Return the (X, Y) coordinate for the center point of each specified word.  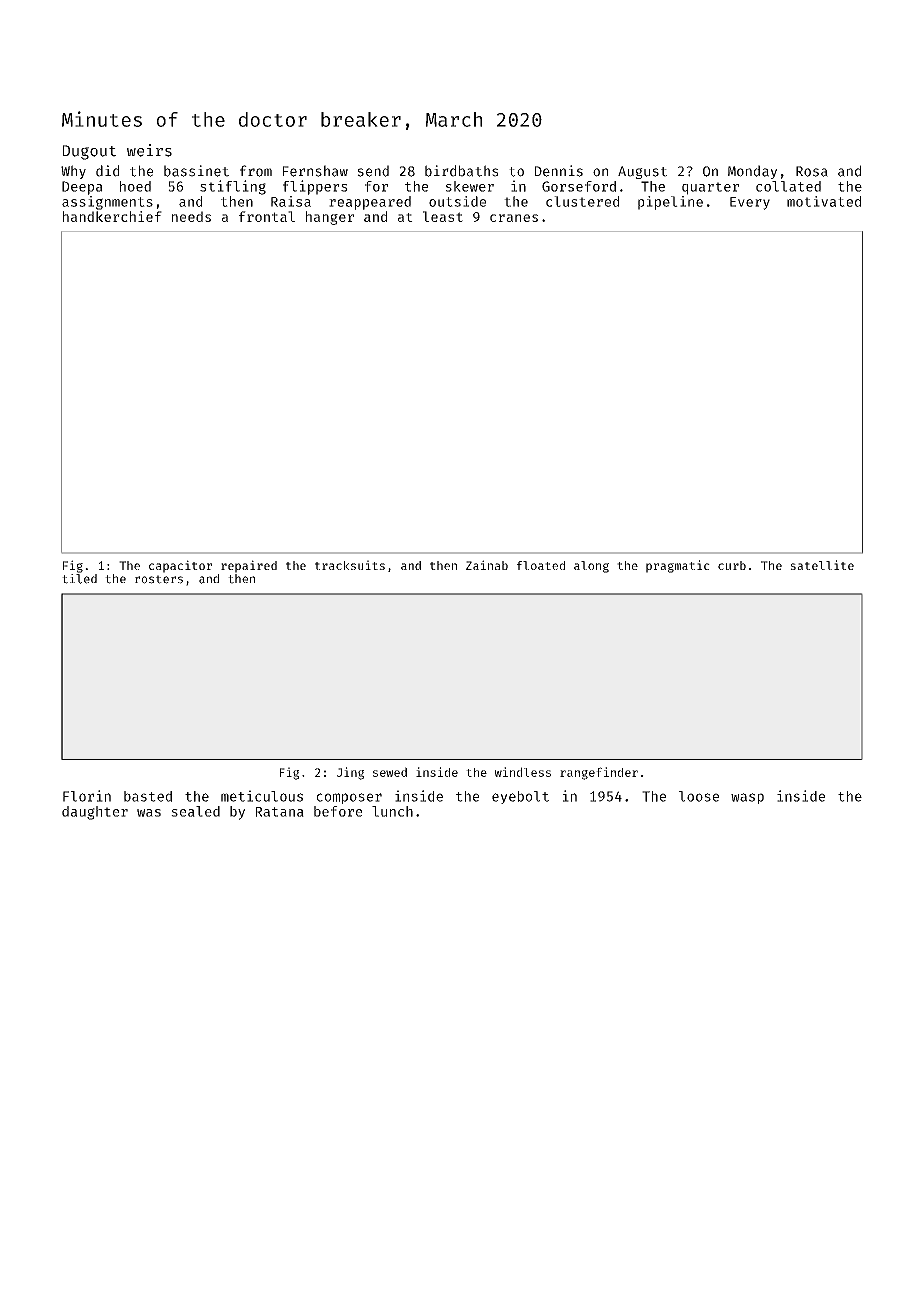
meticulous (262, 796)
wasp (747, 798)
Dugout (89, 152)
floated (541, 565)
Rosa (812, 171)
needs (191, 216)
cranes (514, 218)
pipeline (670, 203)
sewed (390, 772)
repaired (249, 566)
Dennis (559, 171)
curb (732, 565)
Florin (87, 796)
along (591, 567)
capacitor (180, 566)
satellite (822, 565)
